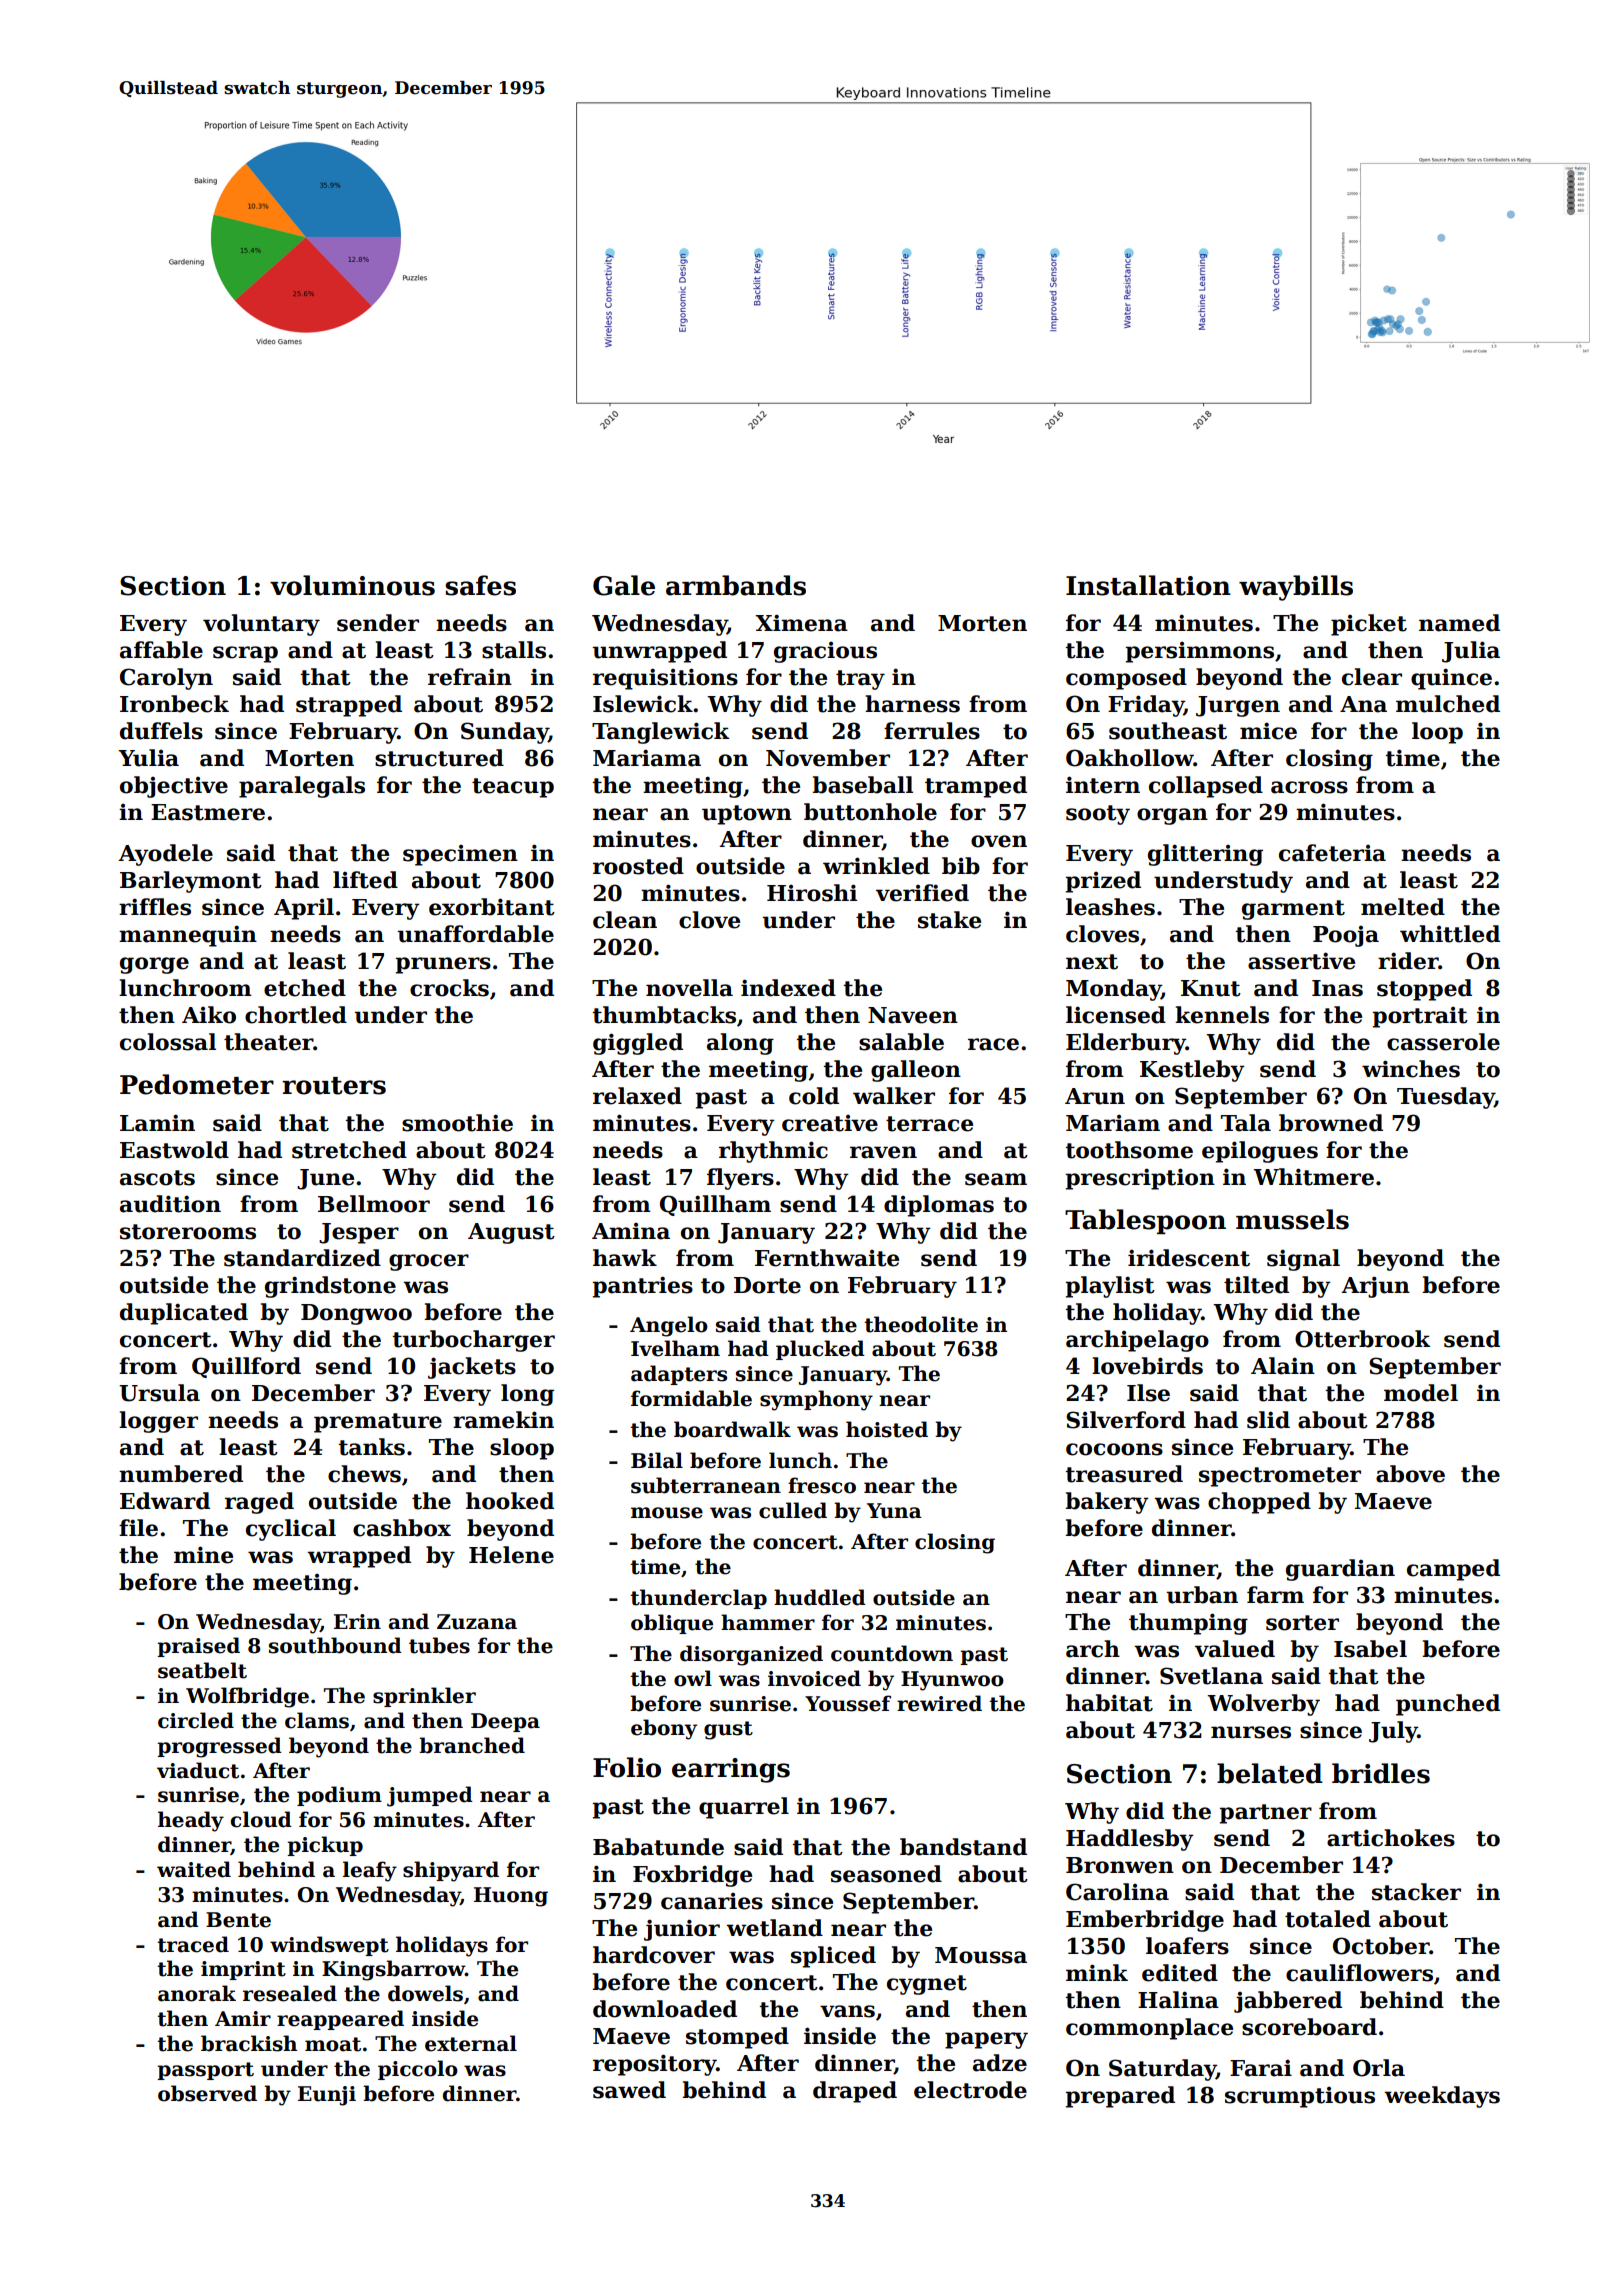 This document has height=2292, width=1620. I want to click on Gale, so click(624, 585).
